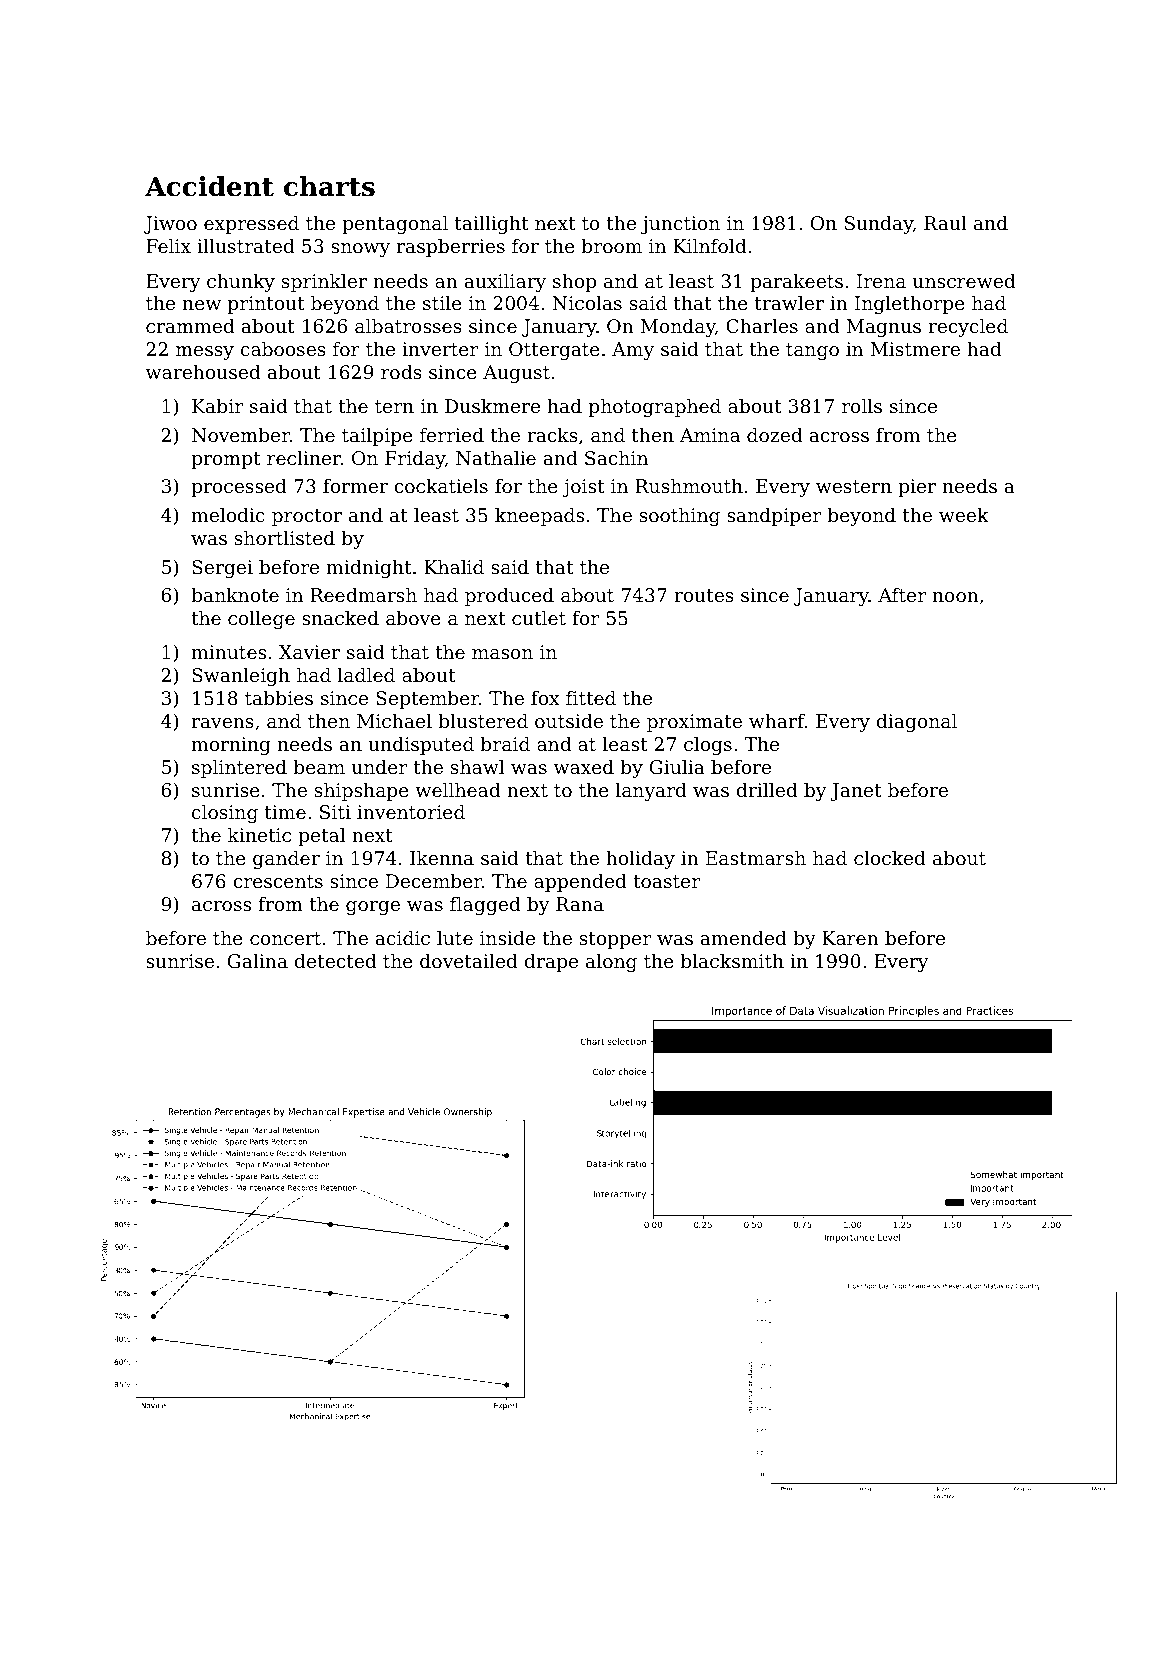 Image resolution: width=1165 pixels, height=1654 pixels. Describe the element at coordinates (680, 225) in the screenshot. I see `junction` at that location.
